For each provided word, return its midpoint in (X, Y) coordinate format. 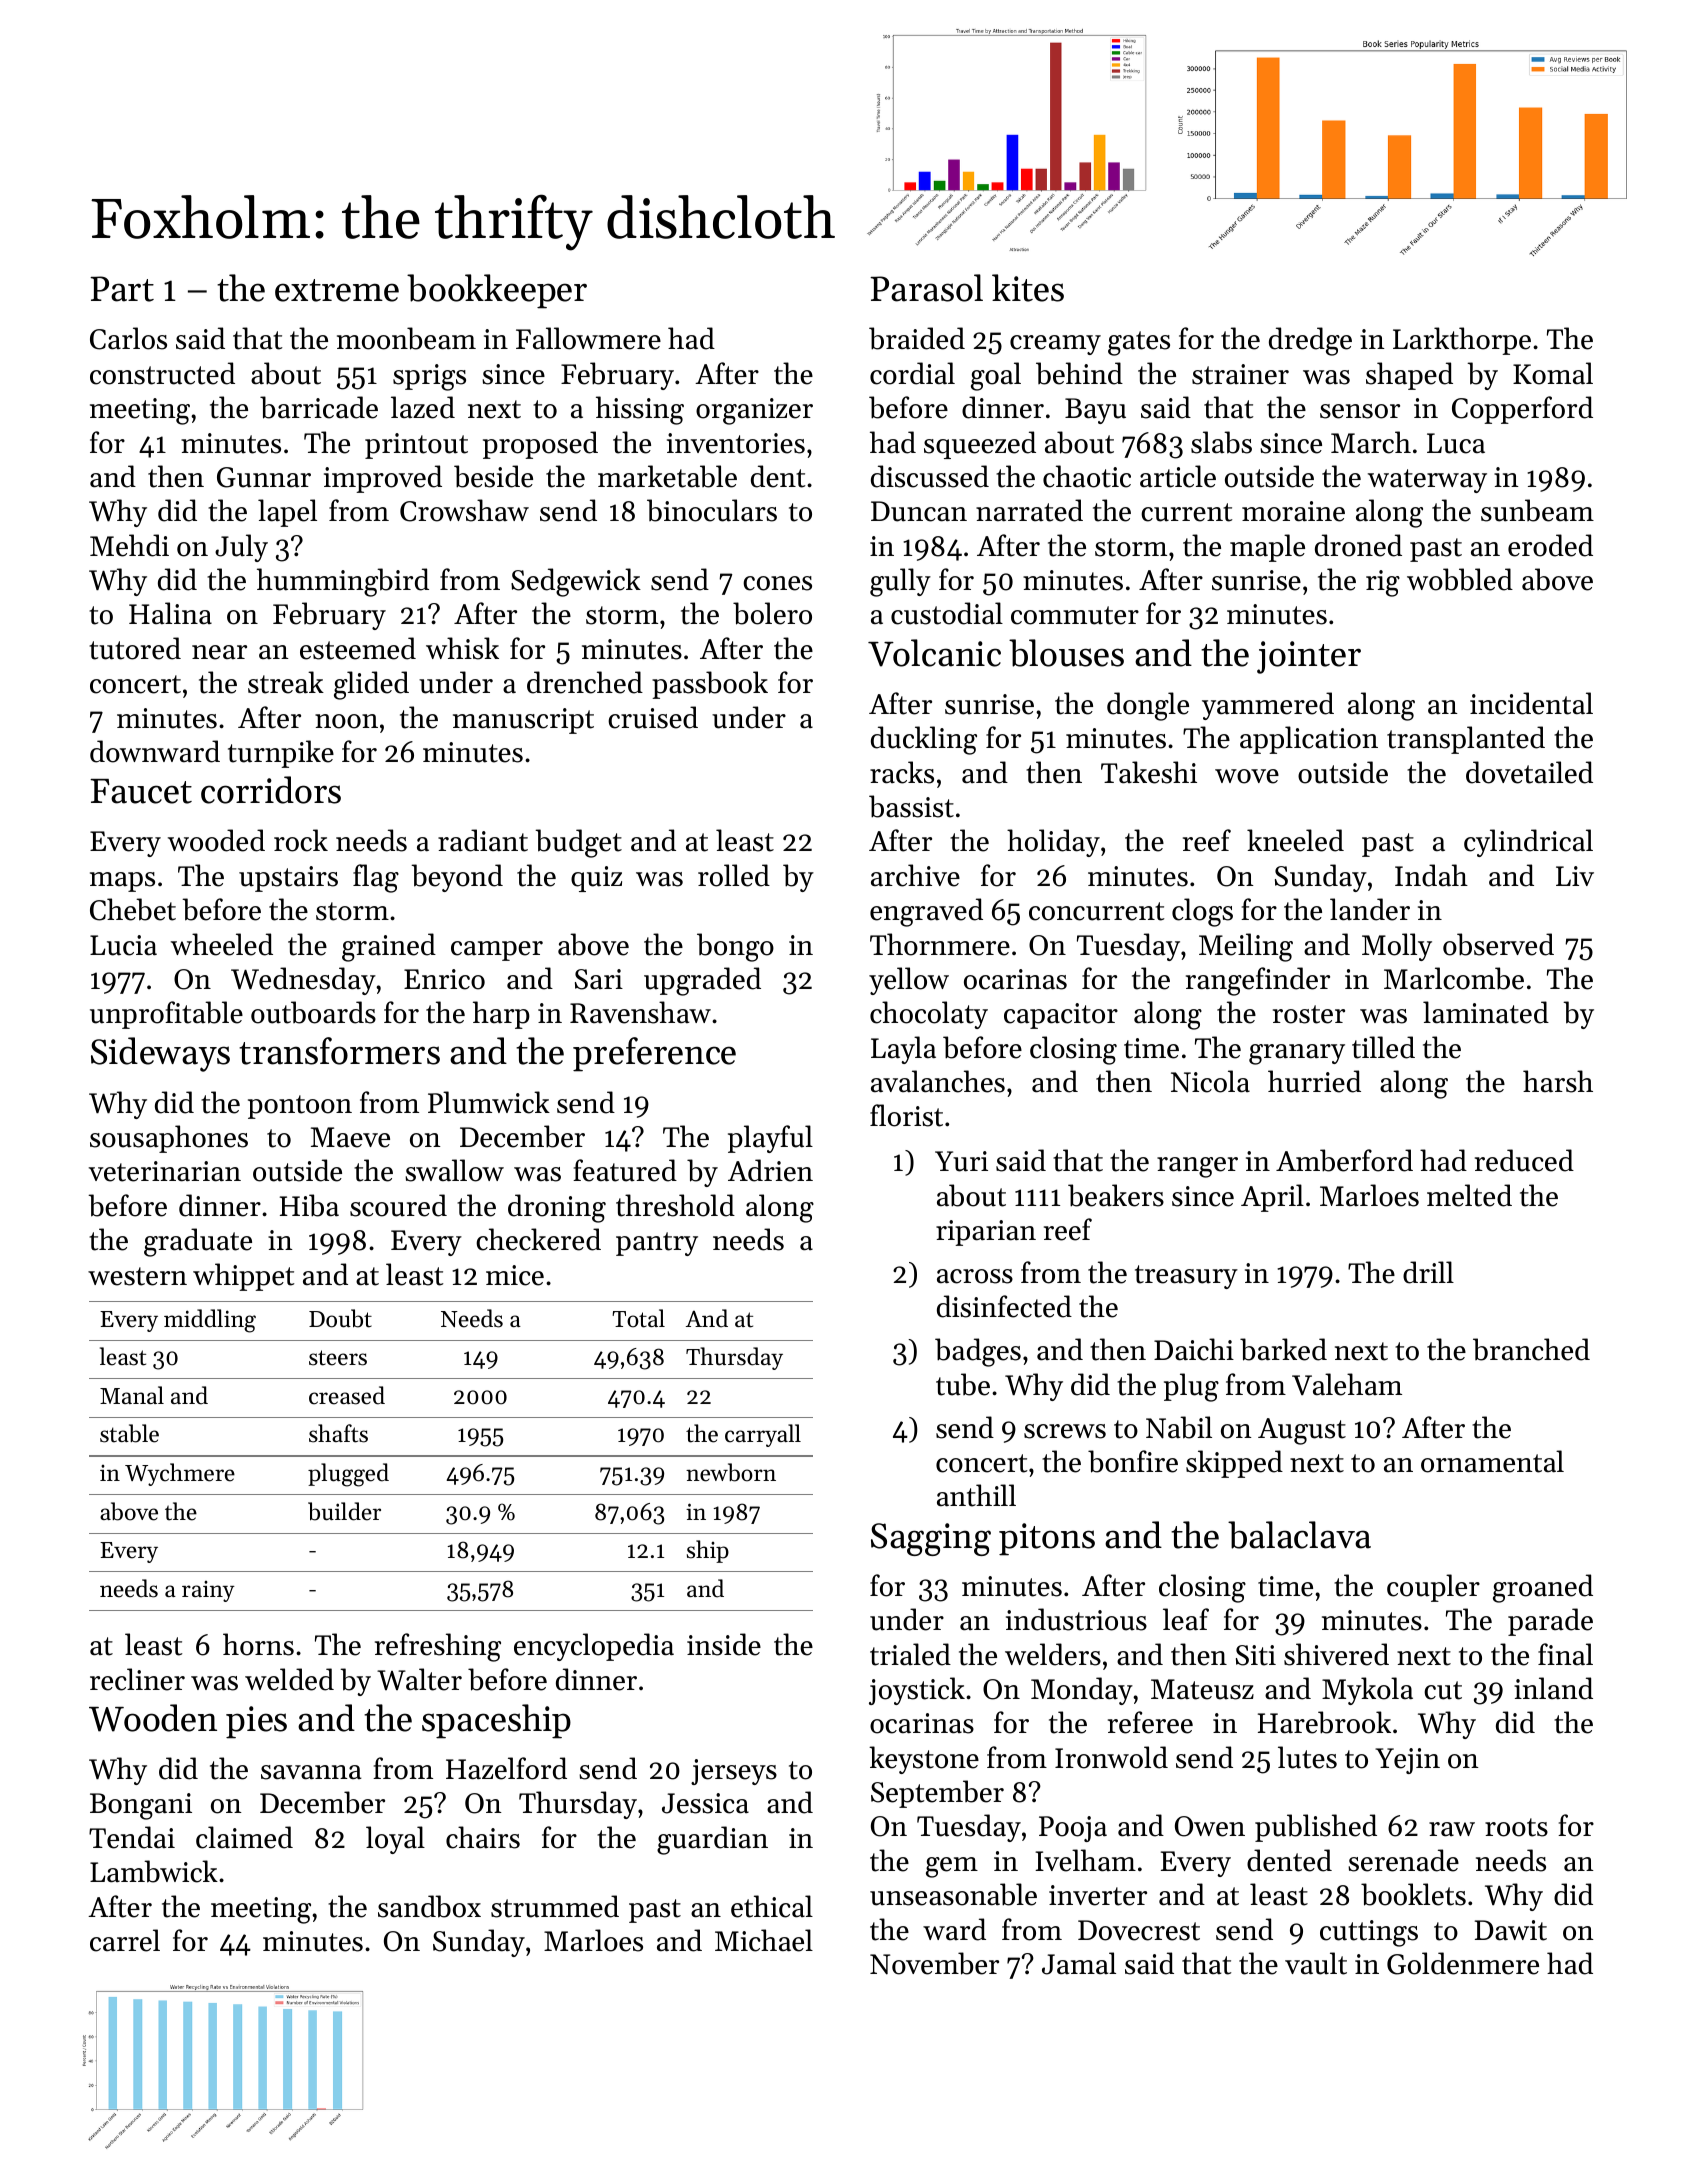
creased (347, 1395)
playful (770, 1139)
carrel (125, 1940)
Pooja (1073, 1829)
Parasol (926, 288)
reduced (1524, 1160)
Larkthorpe (1462, 341)
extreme (337, 290)
